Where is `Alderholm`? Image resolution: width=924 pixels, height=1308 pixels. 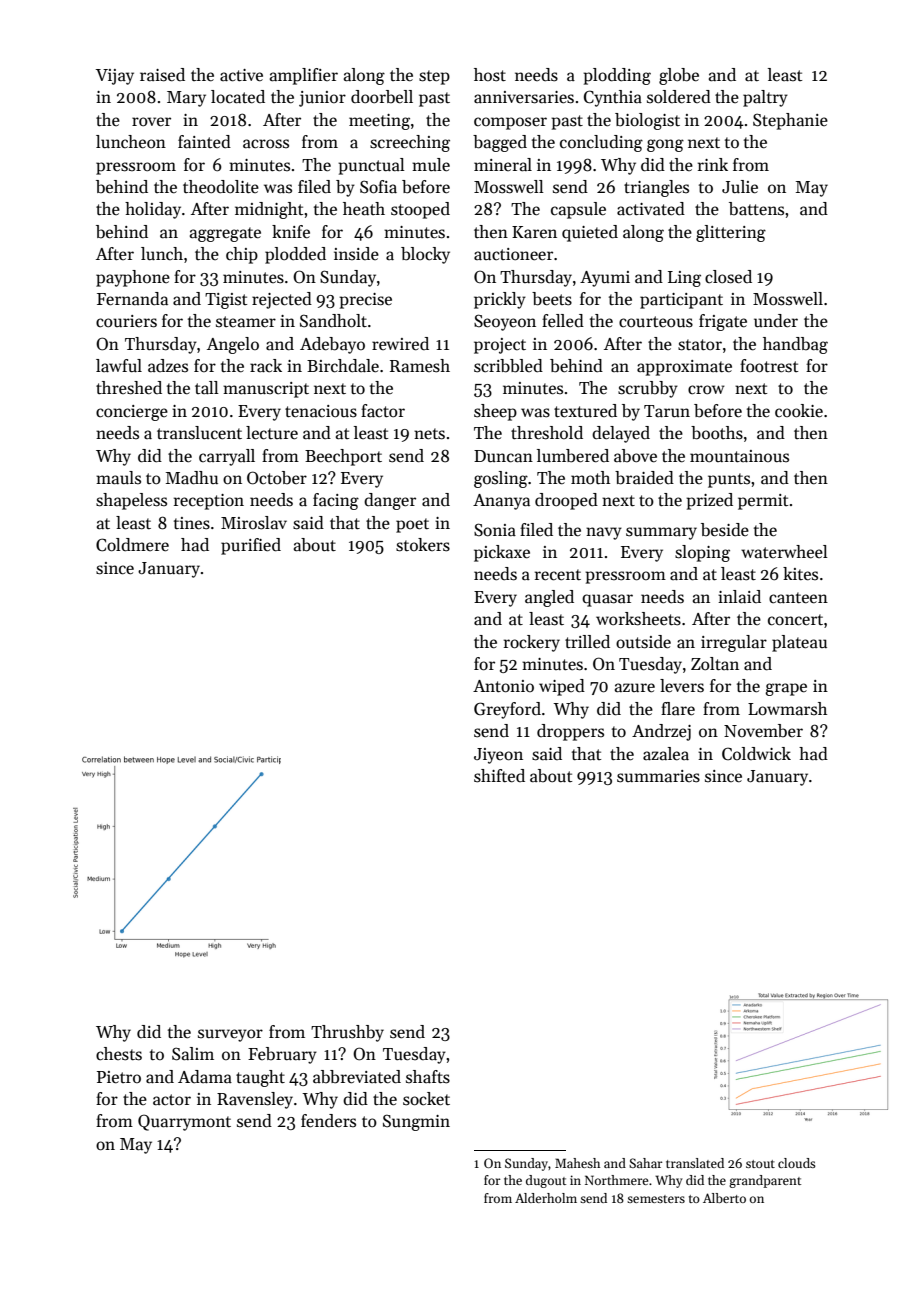
Alderholm is located at coordinates (546, 1198).
